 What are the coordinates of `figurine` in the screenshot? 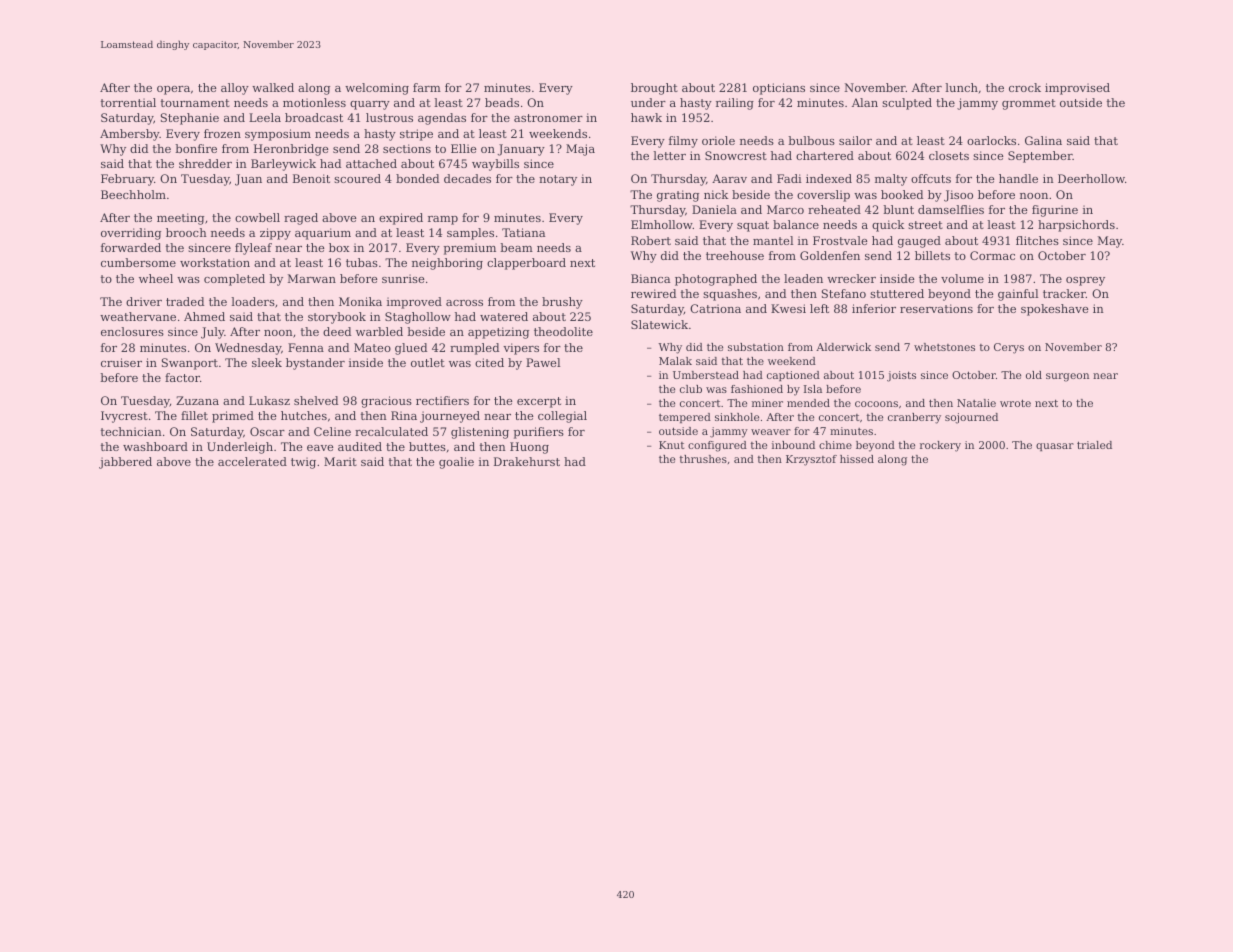 It's located at (1055, 211).
